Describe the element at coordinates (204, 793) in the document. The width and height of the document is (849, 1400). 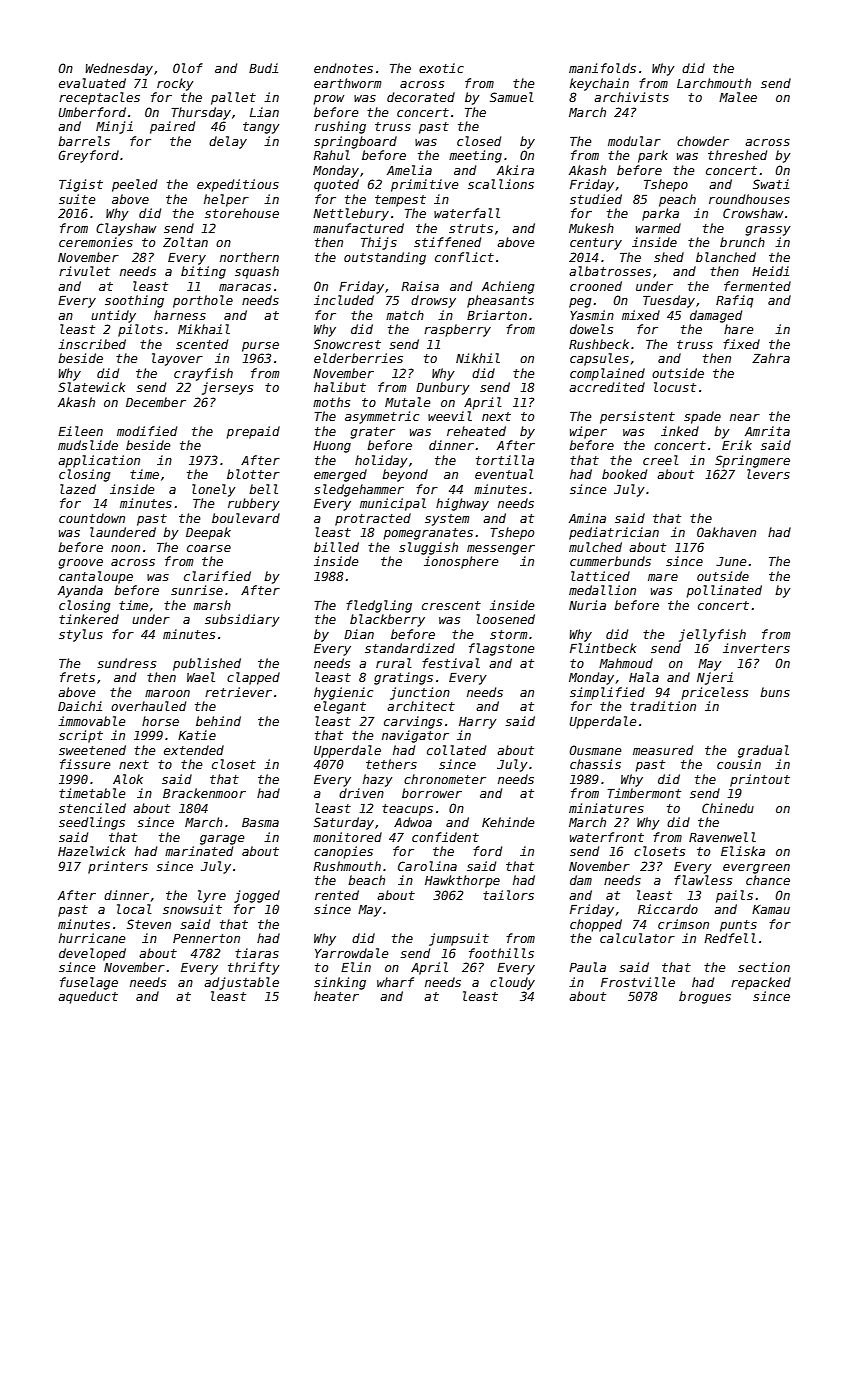
I see `Brackenmoor` at that location.
